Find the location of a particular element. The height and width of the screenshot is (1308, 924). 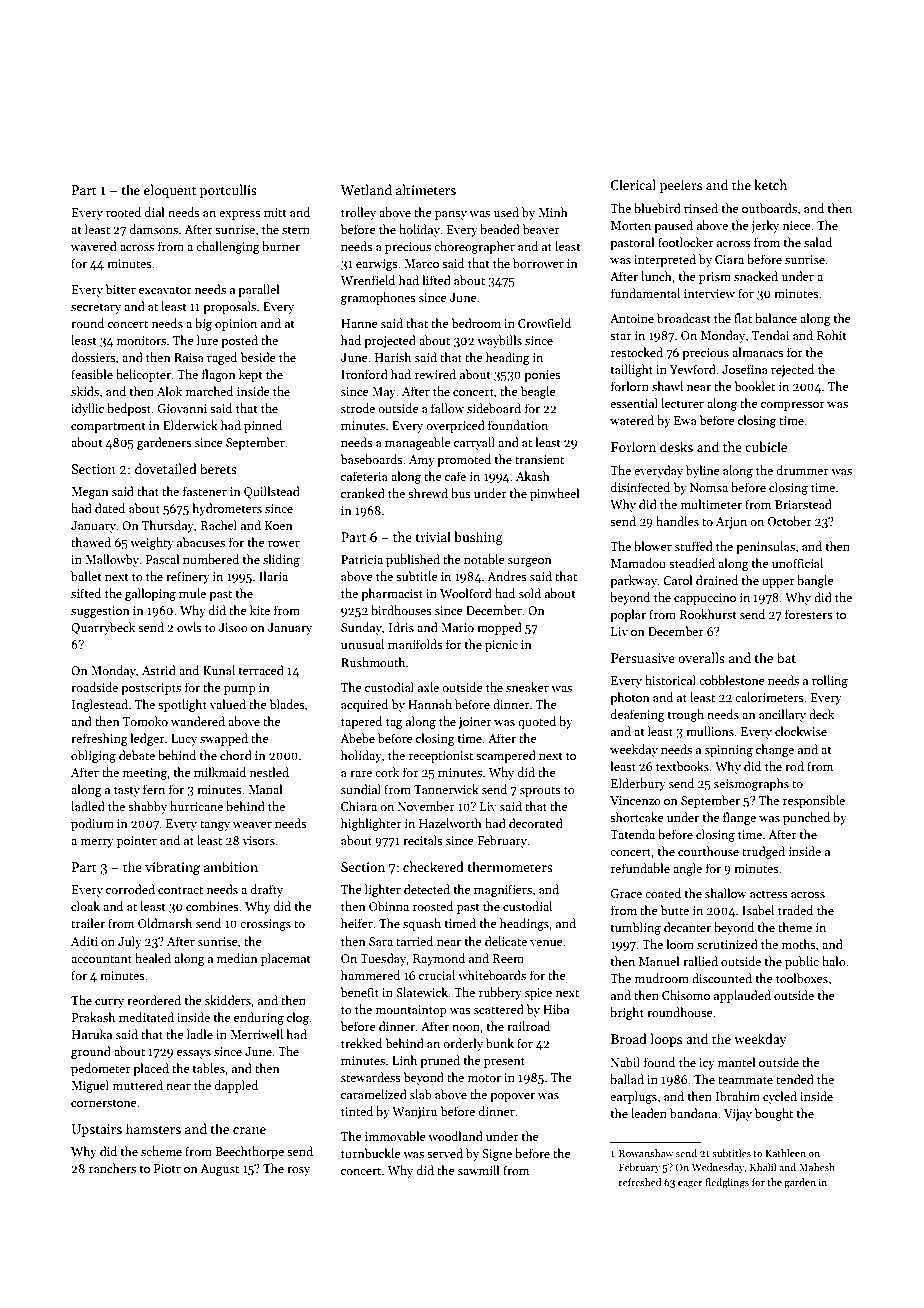

booklet is located at coordinates (754, 386).
